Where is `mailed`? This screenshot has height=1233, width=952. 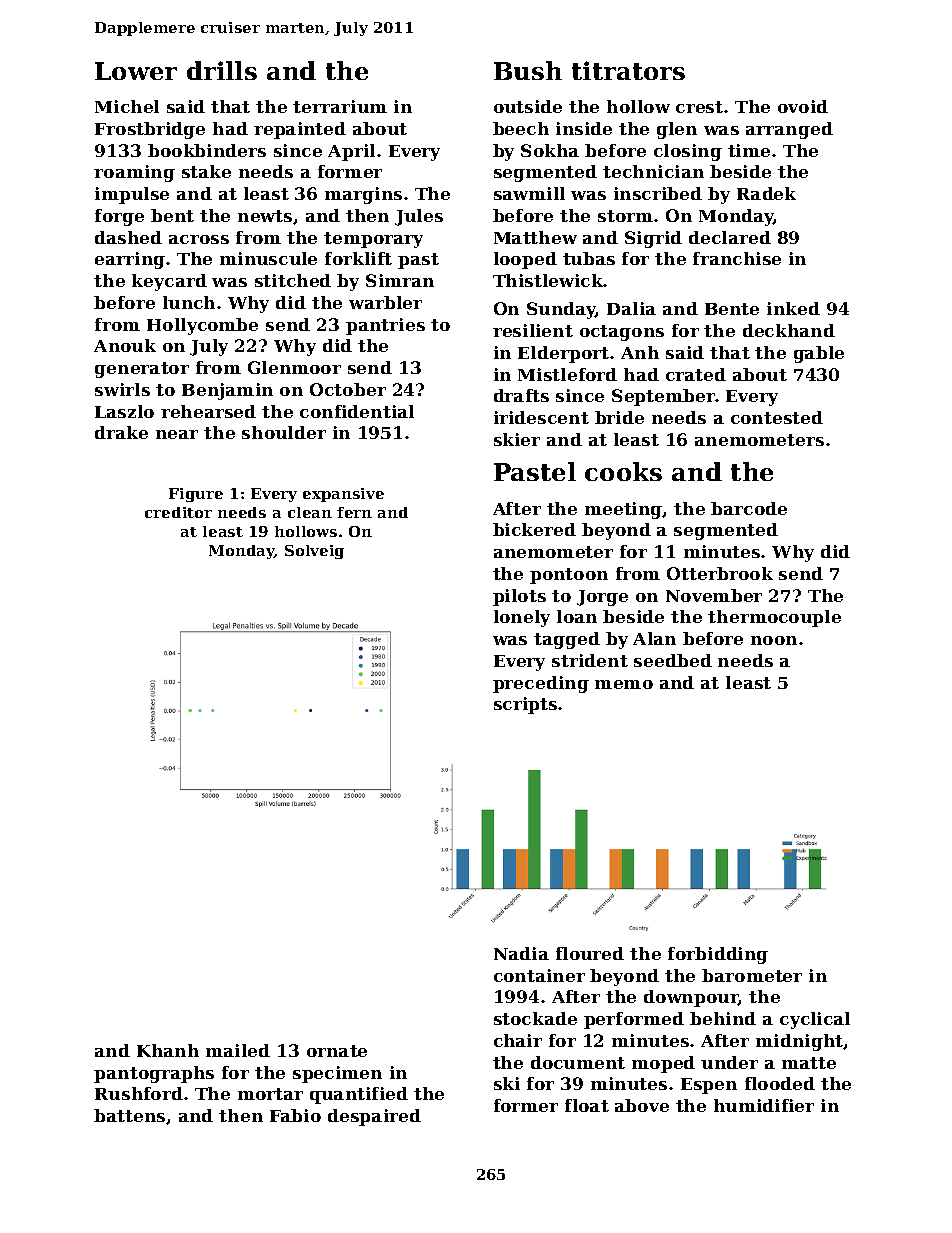 mailed is located at coordinates (238, 1050).
